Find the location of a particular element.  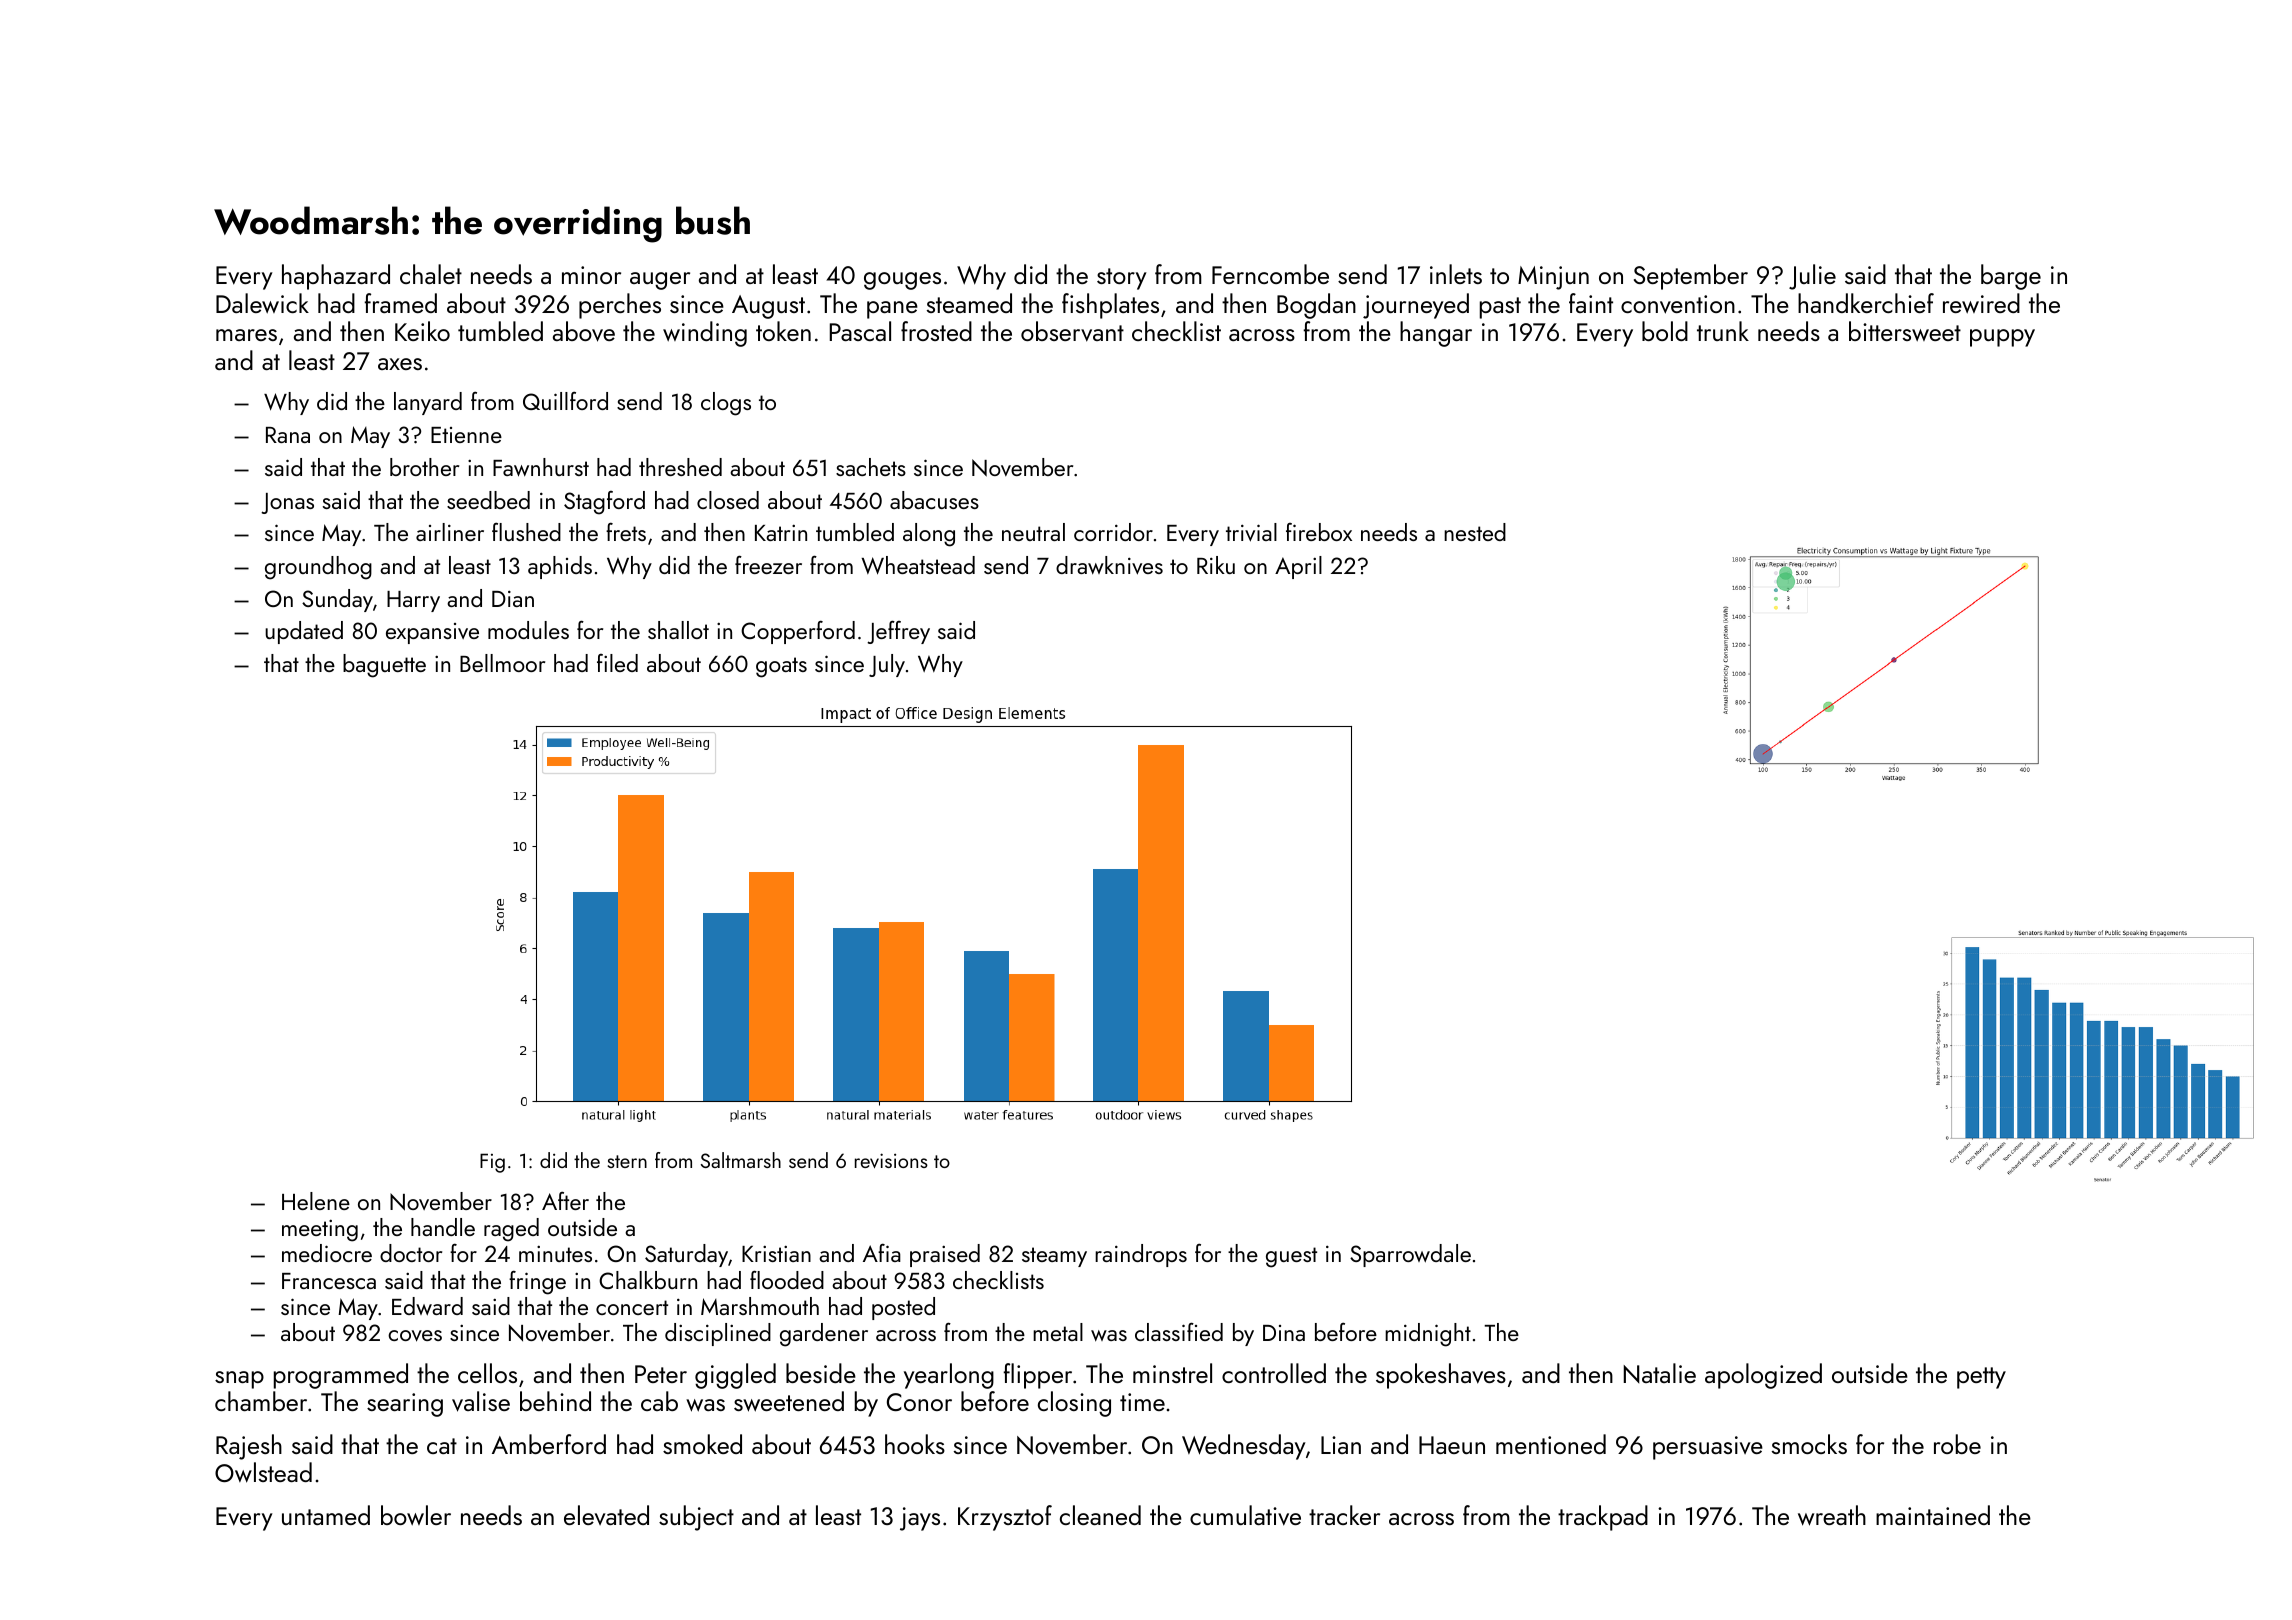

Pascal is located at coordinates (860, 331).
